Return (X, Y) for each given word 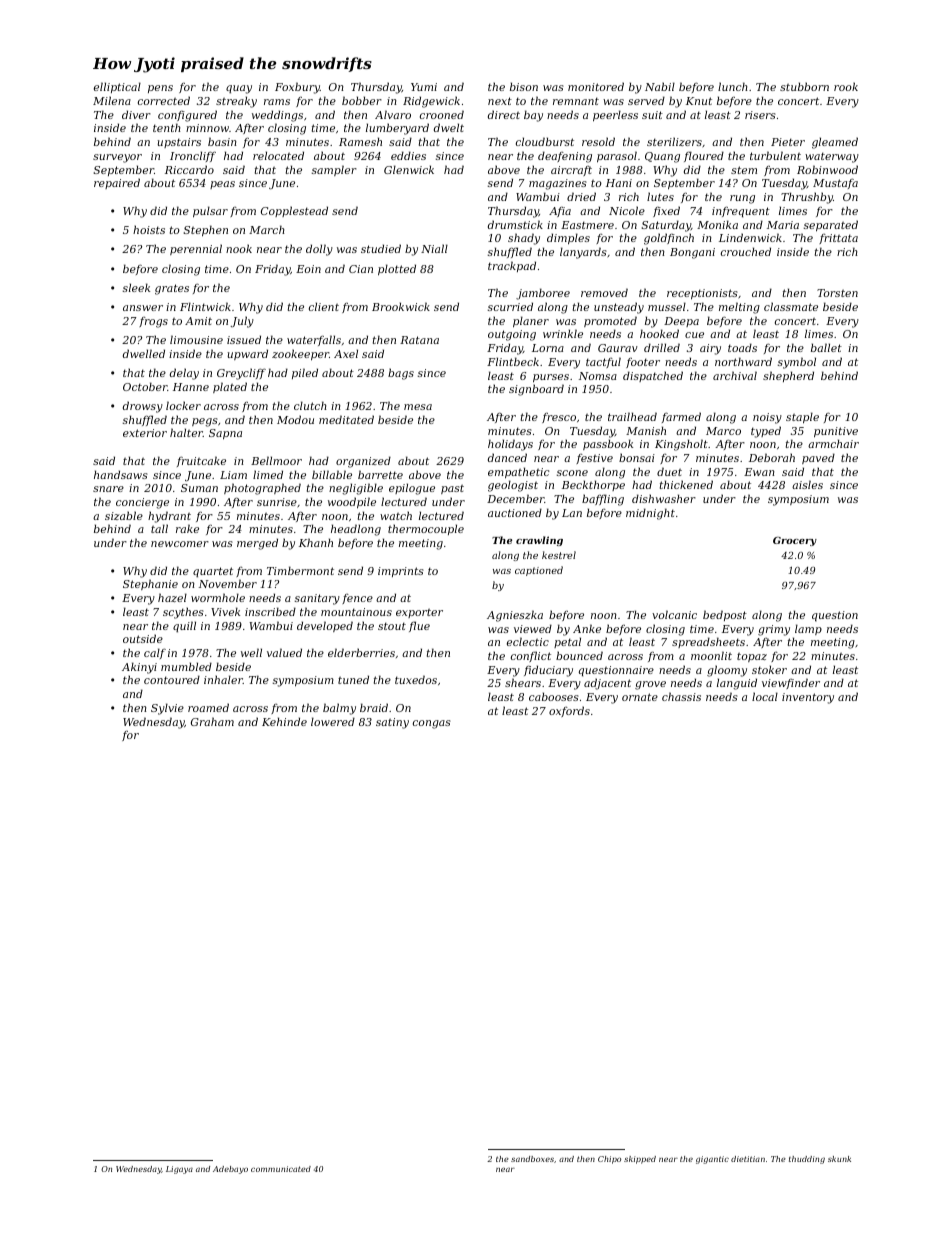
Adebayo (230, 1170)
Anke (587, 628)
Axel (346, 353)
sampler (334, 170)
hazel (172, 597)
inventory (808, 698)
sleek (136, 287)
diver (136, 114)
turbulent (775, 155)
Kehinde (284, 721)
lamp (808, 629)
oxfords (569, 711)
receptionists (702, 294)
